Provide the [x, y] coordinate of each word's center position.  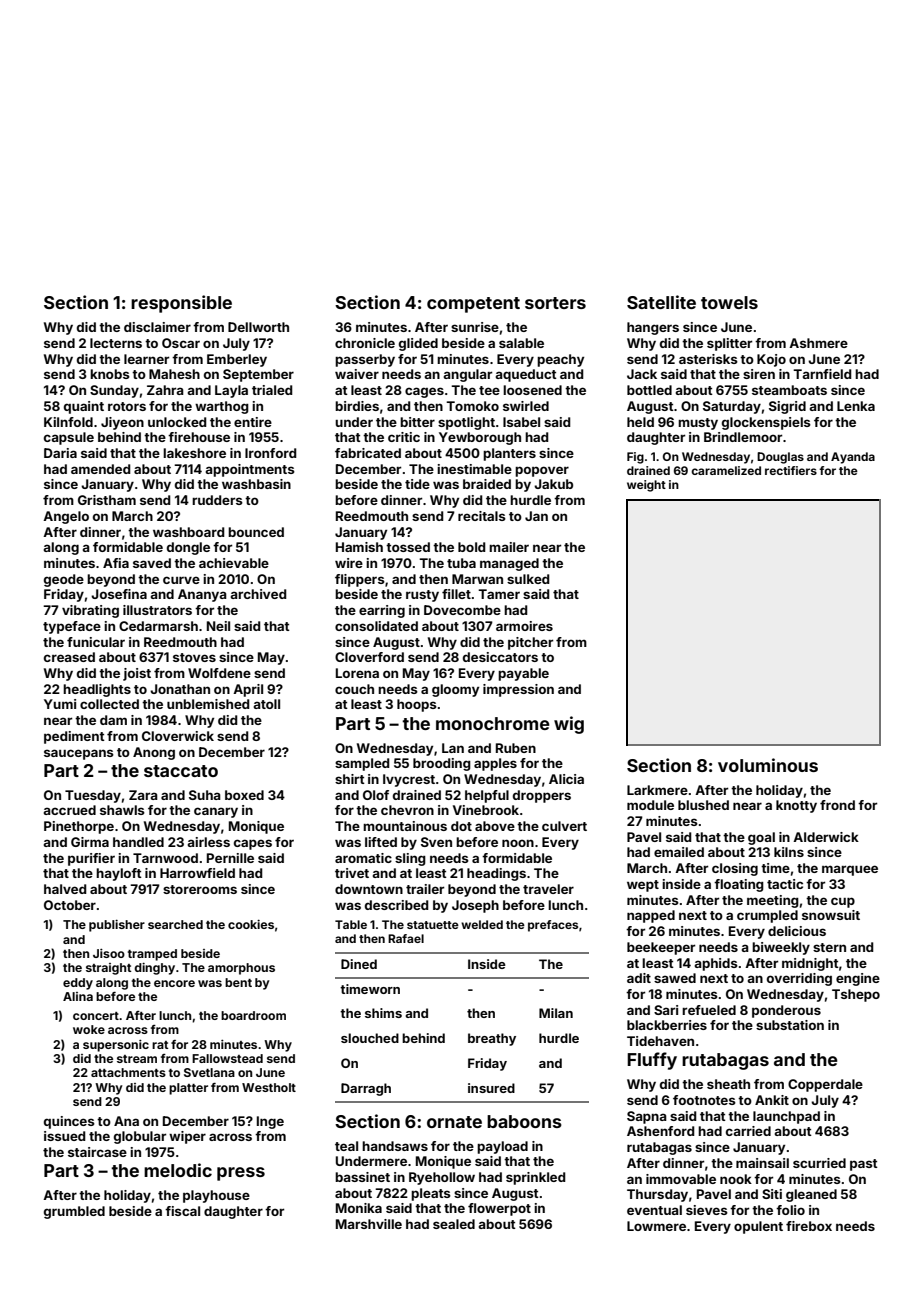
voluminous [768, 765]
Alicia [566, 779]
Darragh [366, 1089]
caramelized [726, 470]
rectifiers [791, 470]
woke [89, 1029]
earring [382, 611]
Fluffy [652, 1061]
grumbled [74, 1212]
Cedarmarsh [158, 626]
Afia [116, 563]
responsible [181, 304]
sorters [555, 303]
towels [729, 302]
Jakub [553, 484]
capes [253, 844]
